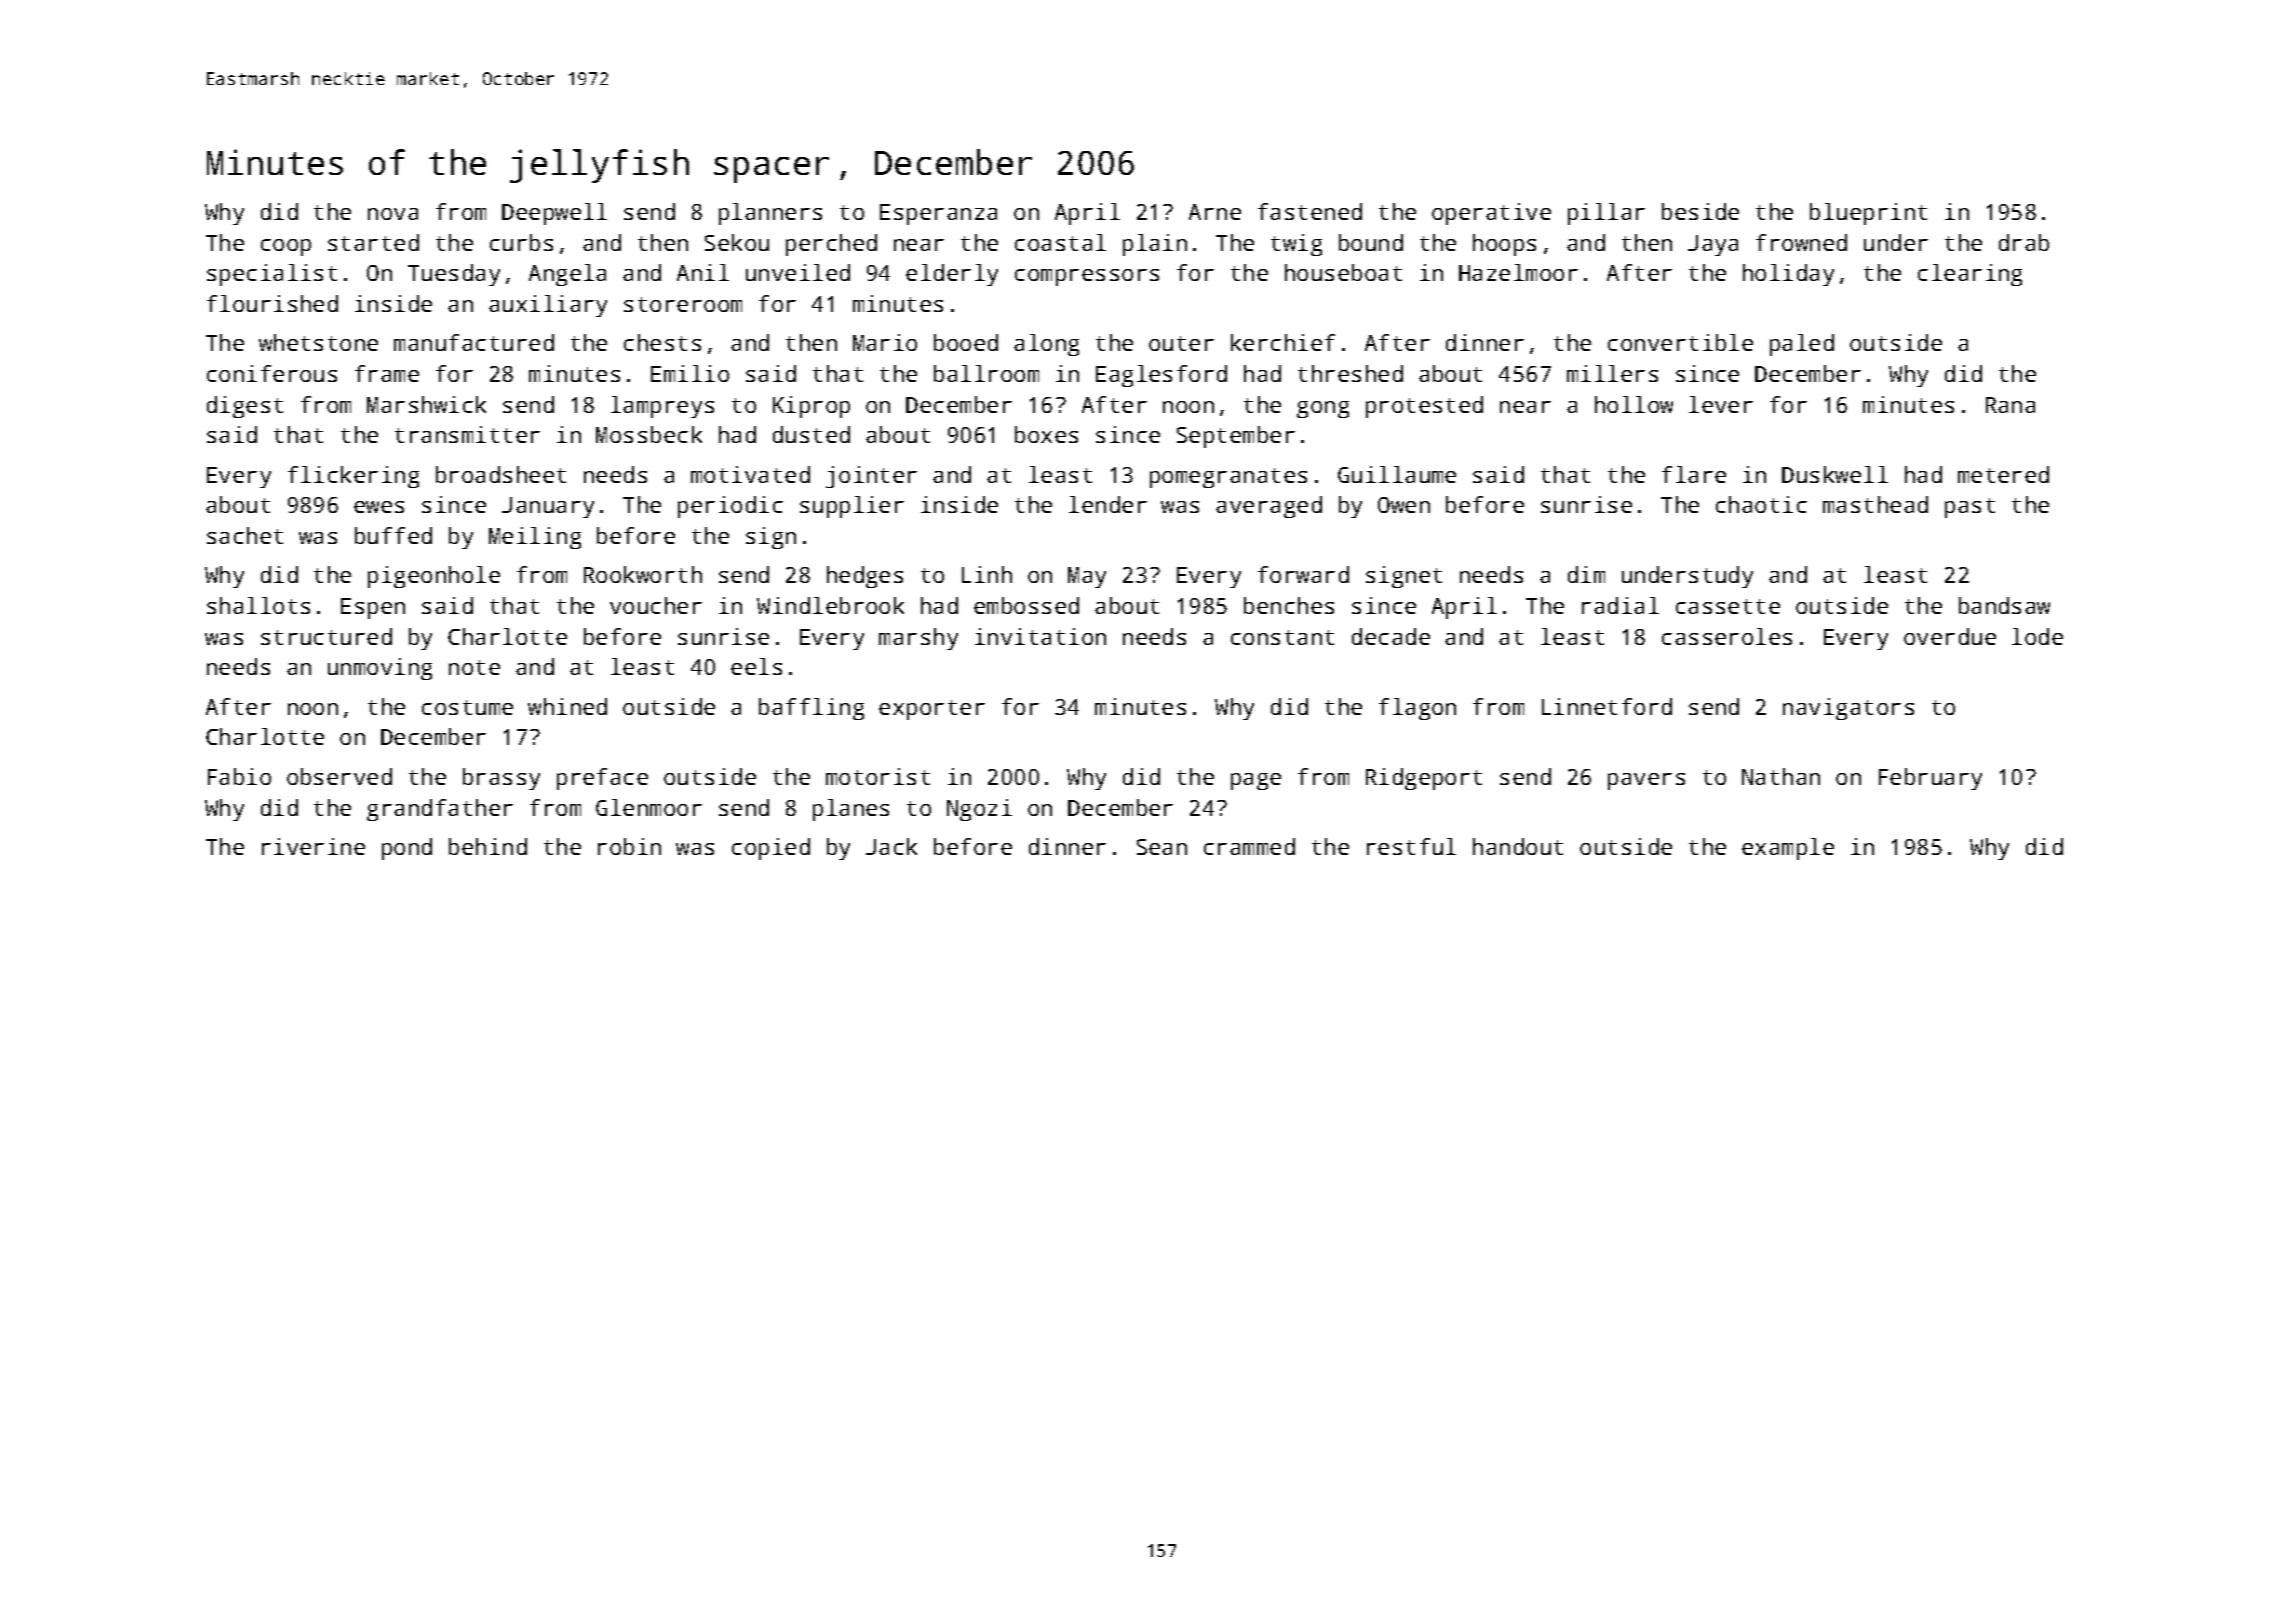 This document has height=1620, width=2292. Describe the element at coordinates (852, 507) in the document. I see `supplier` at that location.
